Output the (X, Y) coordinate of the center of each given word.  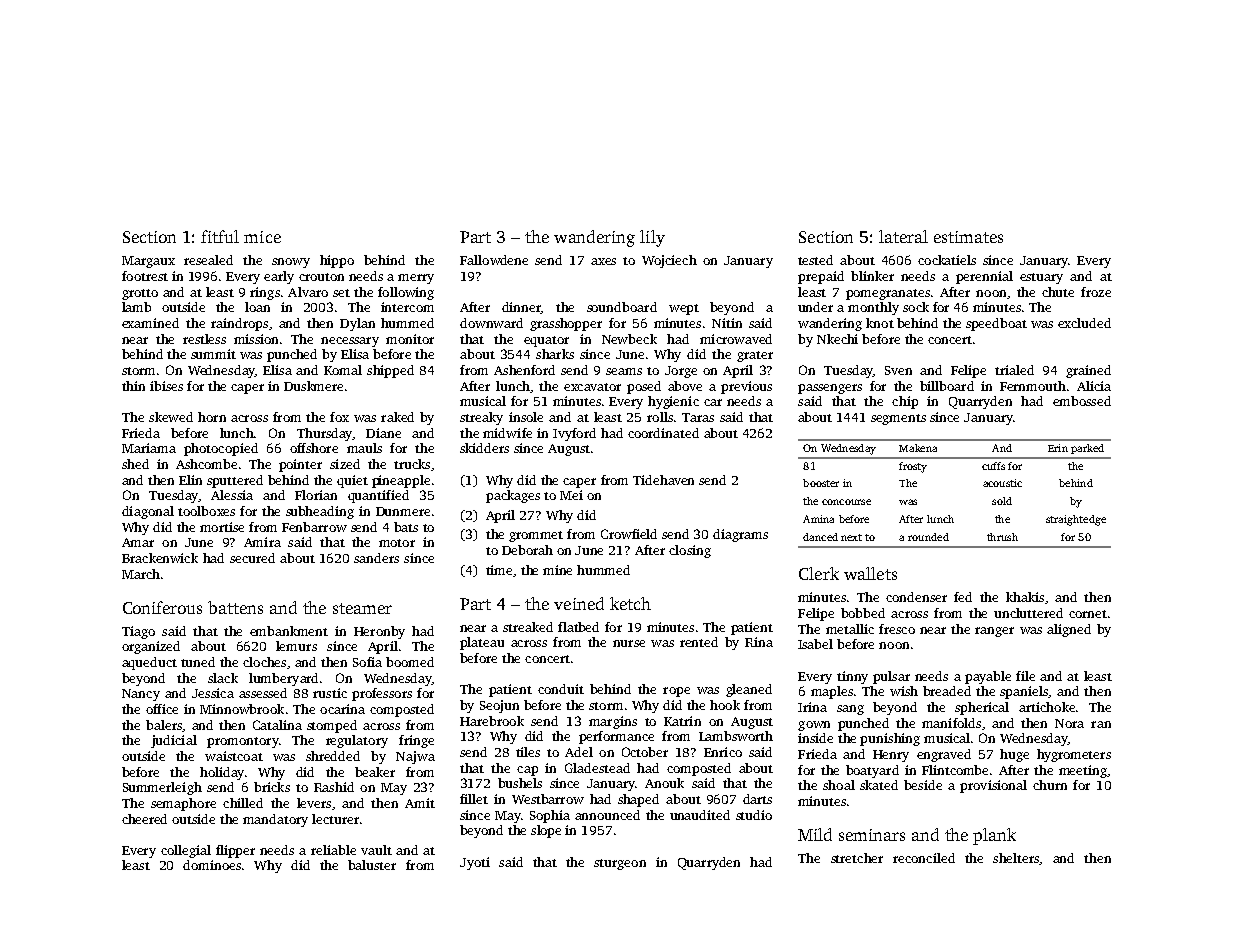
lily (652, 238)
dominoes (212, 865)
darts (757, 799)
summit (213, 354)
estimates (968, 237)
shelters (1016, 858)
